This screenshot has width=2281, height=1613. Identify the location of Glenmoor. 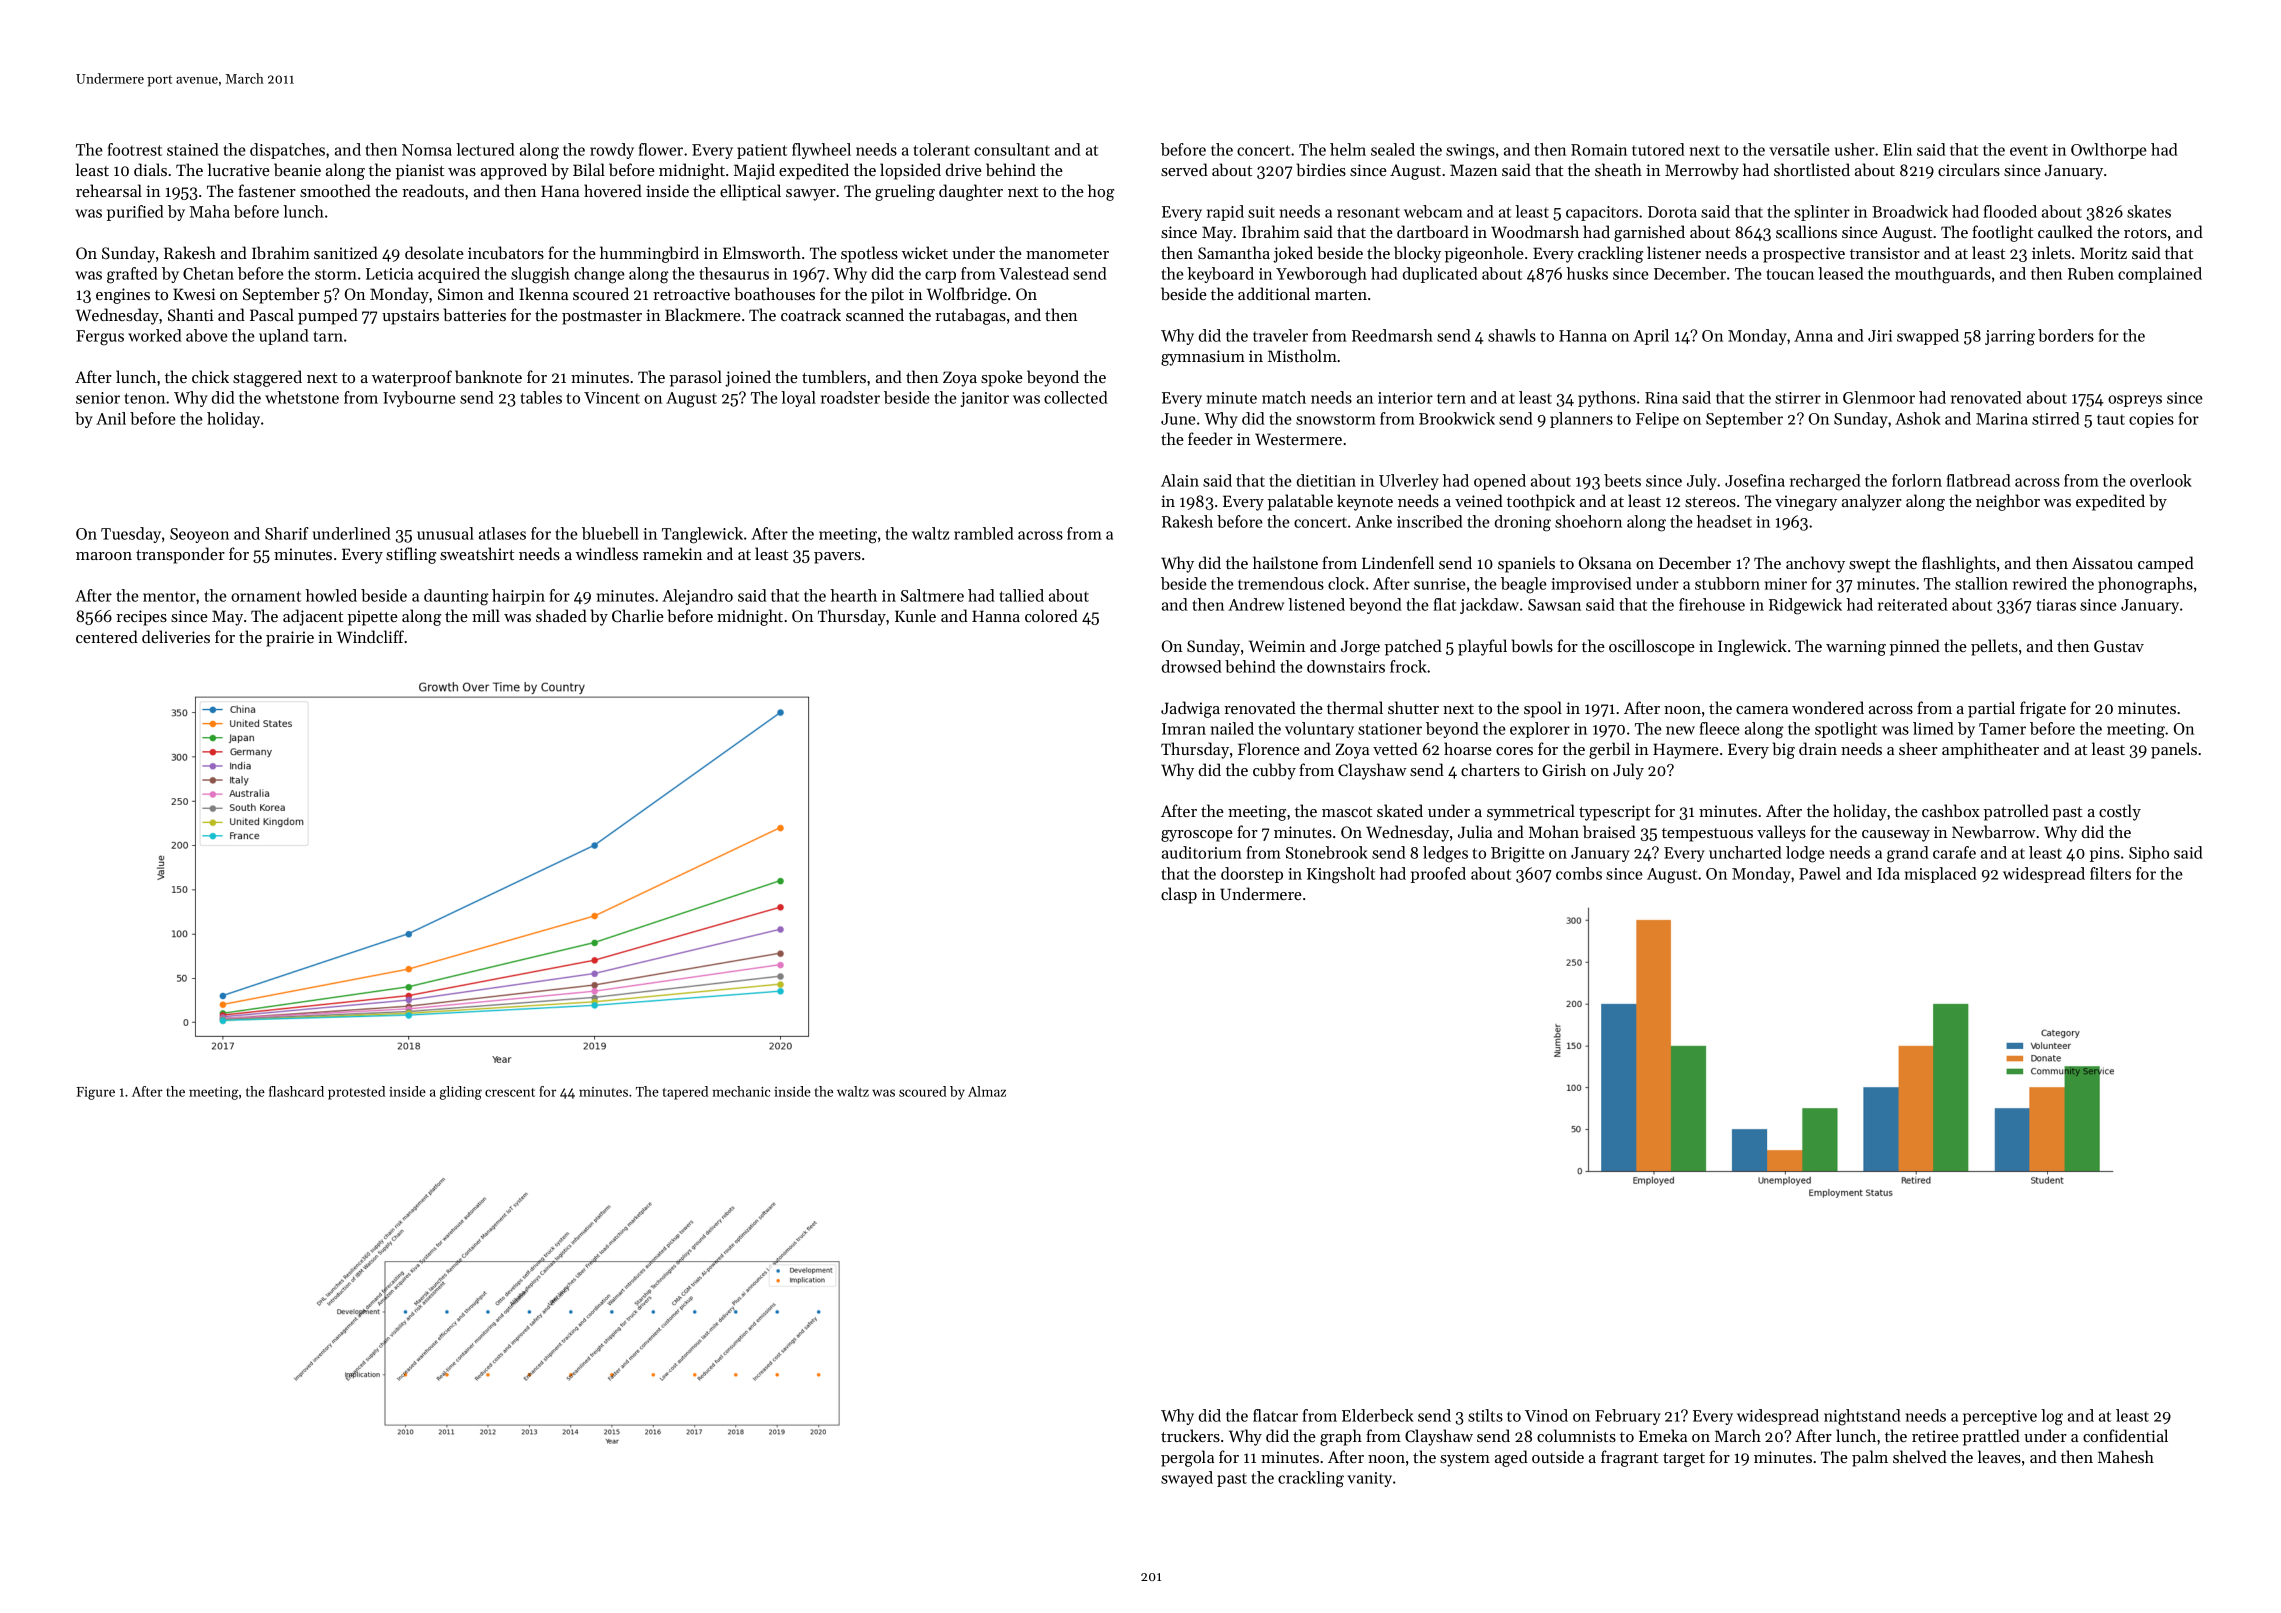
(1879, 397).
